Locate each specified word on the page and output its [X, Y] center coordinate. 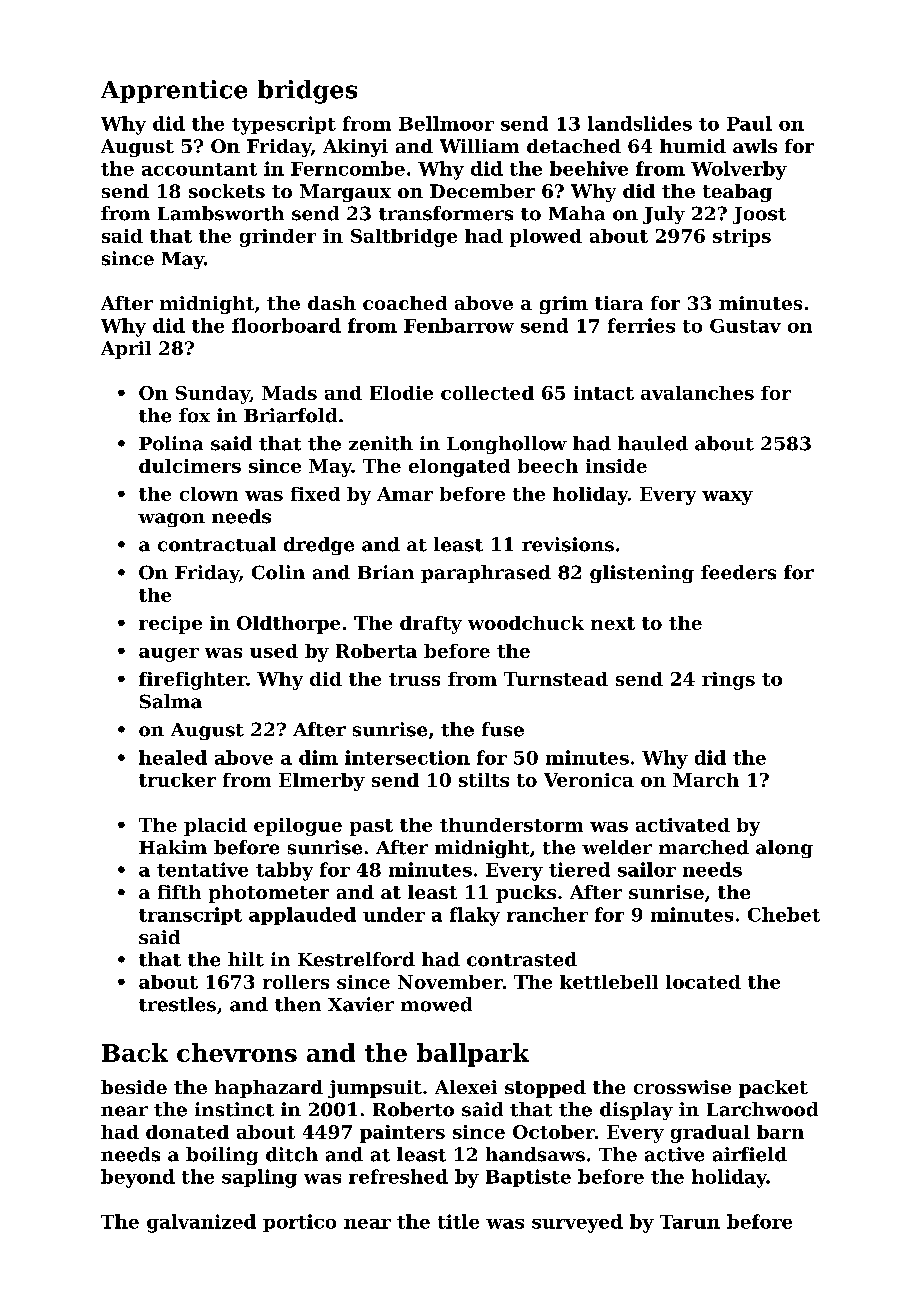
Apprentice [174, 91]
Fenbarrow [459, 325]
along [784, 849]
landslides [640, 123]
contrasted [522, 959]
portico [299, 1223]
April [126, 350]
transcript [190, 916]
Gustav [745, 326]
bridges [307, 92]
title [458, 1221]
